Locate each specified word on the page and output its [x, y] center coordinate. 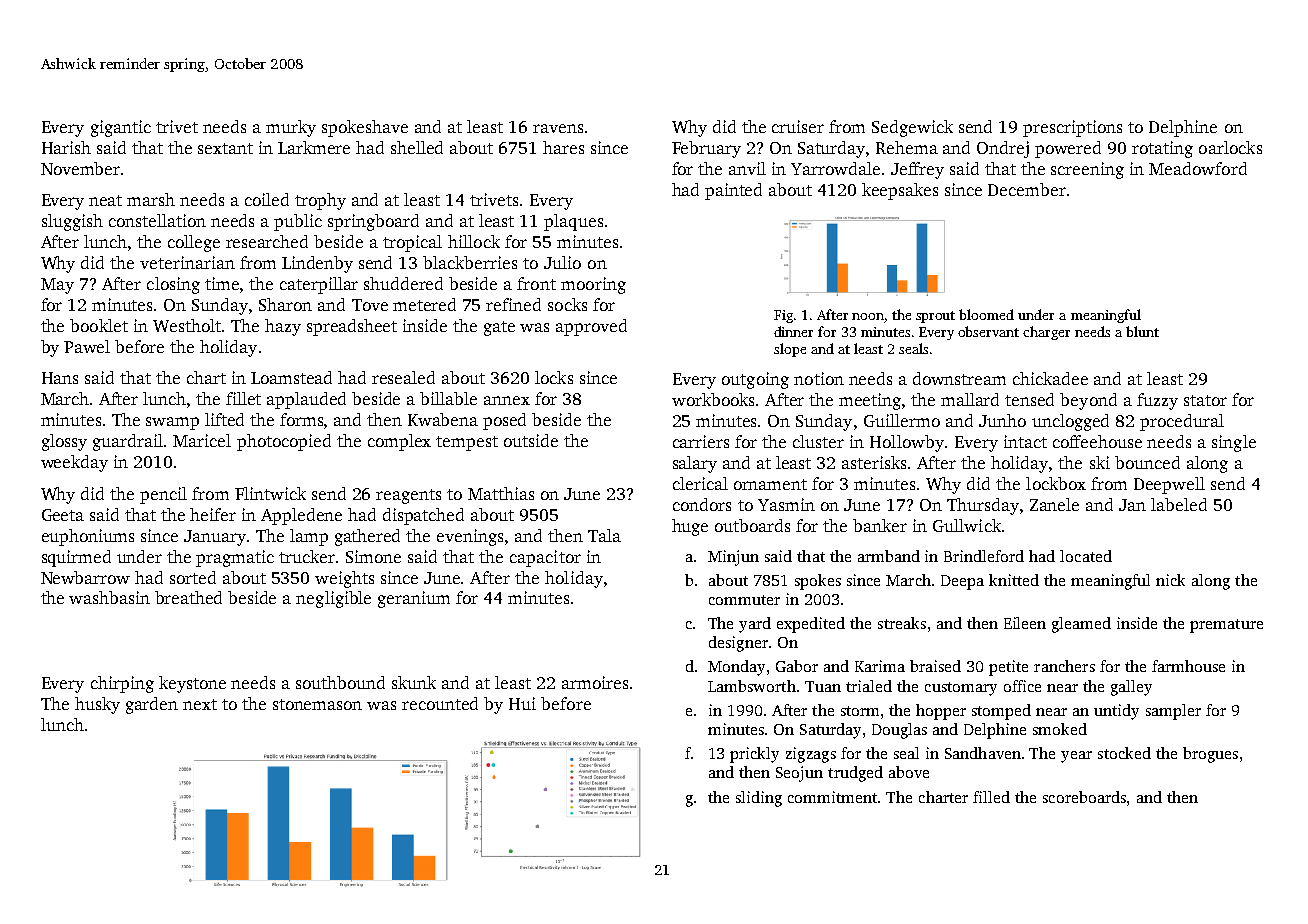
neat [105, 200]
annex [507, 400]
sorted [193, 577]
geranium [414, 599]
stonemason [317, 704]
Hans [60, 378]
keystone [192, 684]
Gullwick [967, 525]
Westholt [187, 325]
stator [1205, 400]
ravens [558, 128]
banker [880, 525]
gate [499, 328]
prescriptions [1072, 128]
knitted [1014, 580]
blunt [1142, 331]
